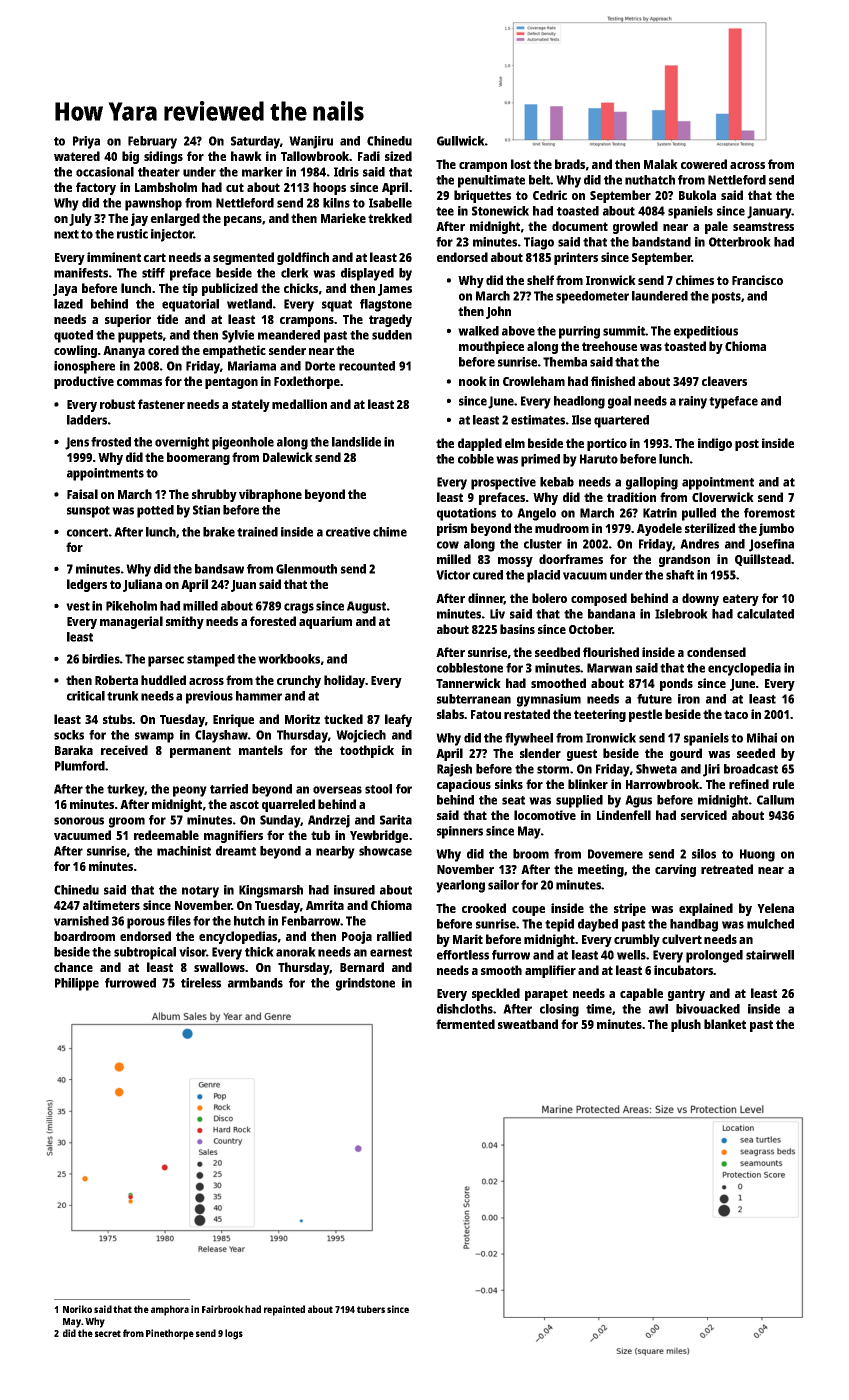  I want to click on stairwell, so click(770, 955).
